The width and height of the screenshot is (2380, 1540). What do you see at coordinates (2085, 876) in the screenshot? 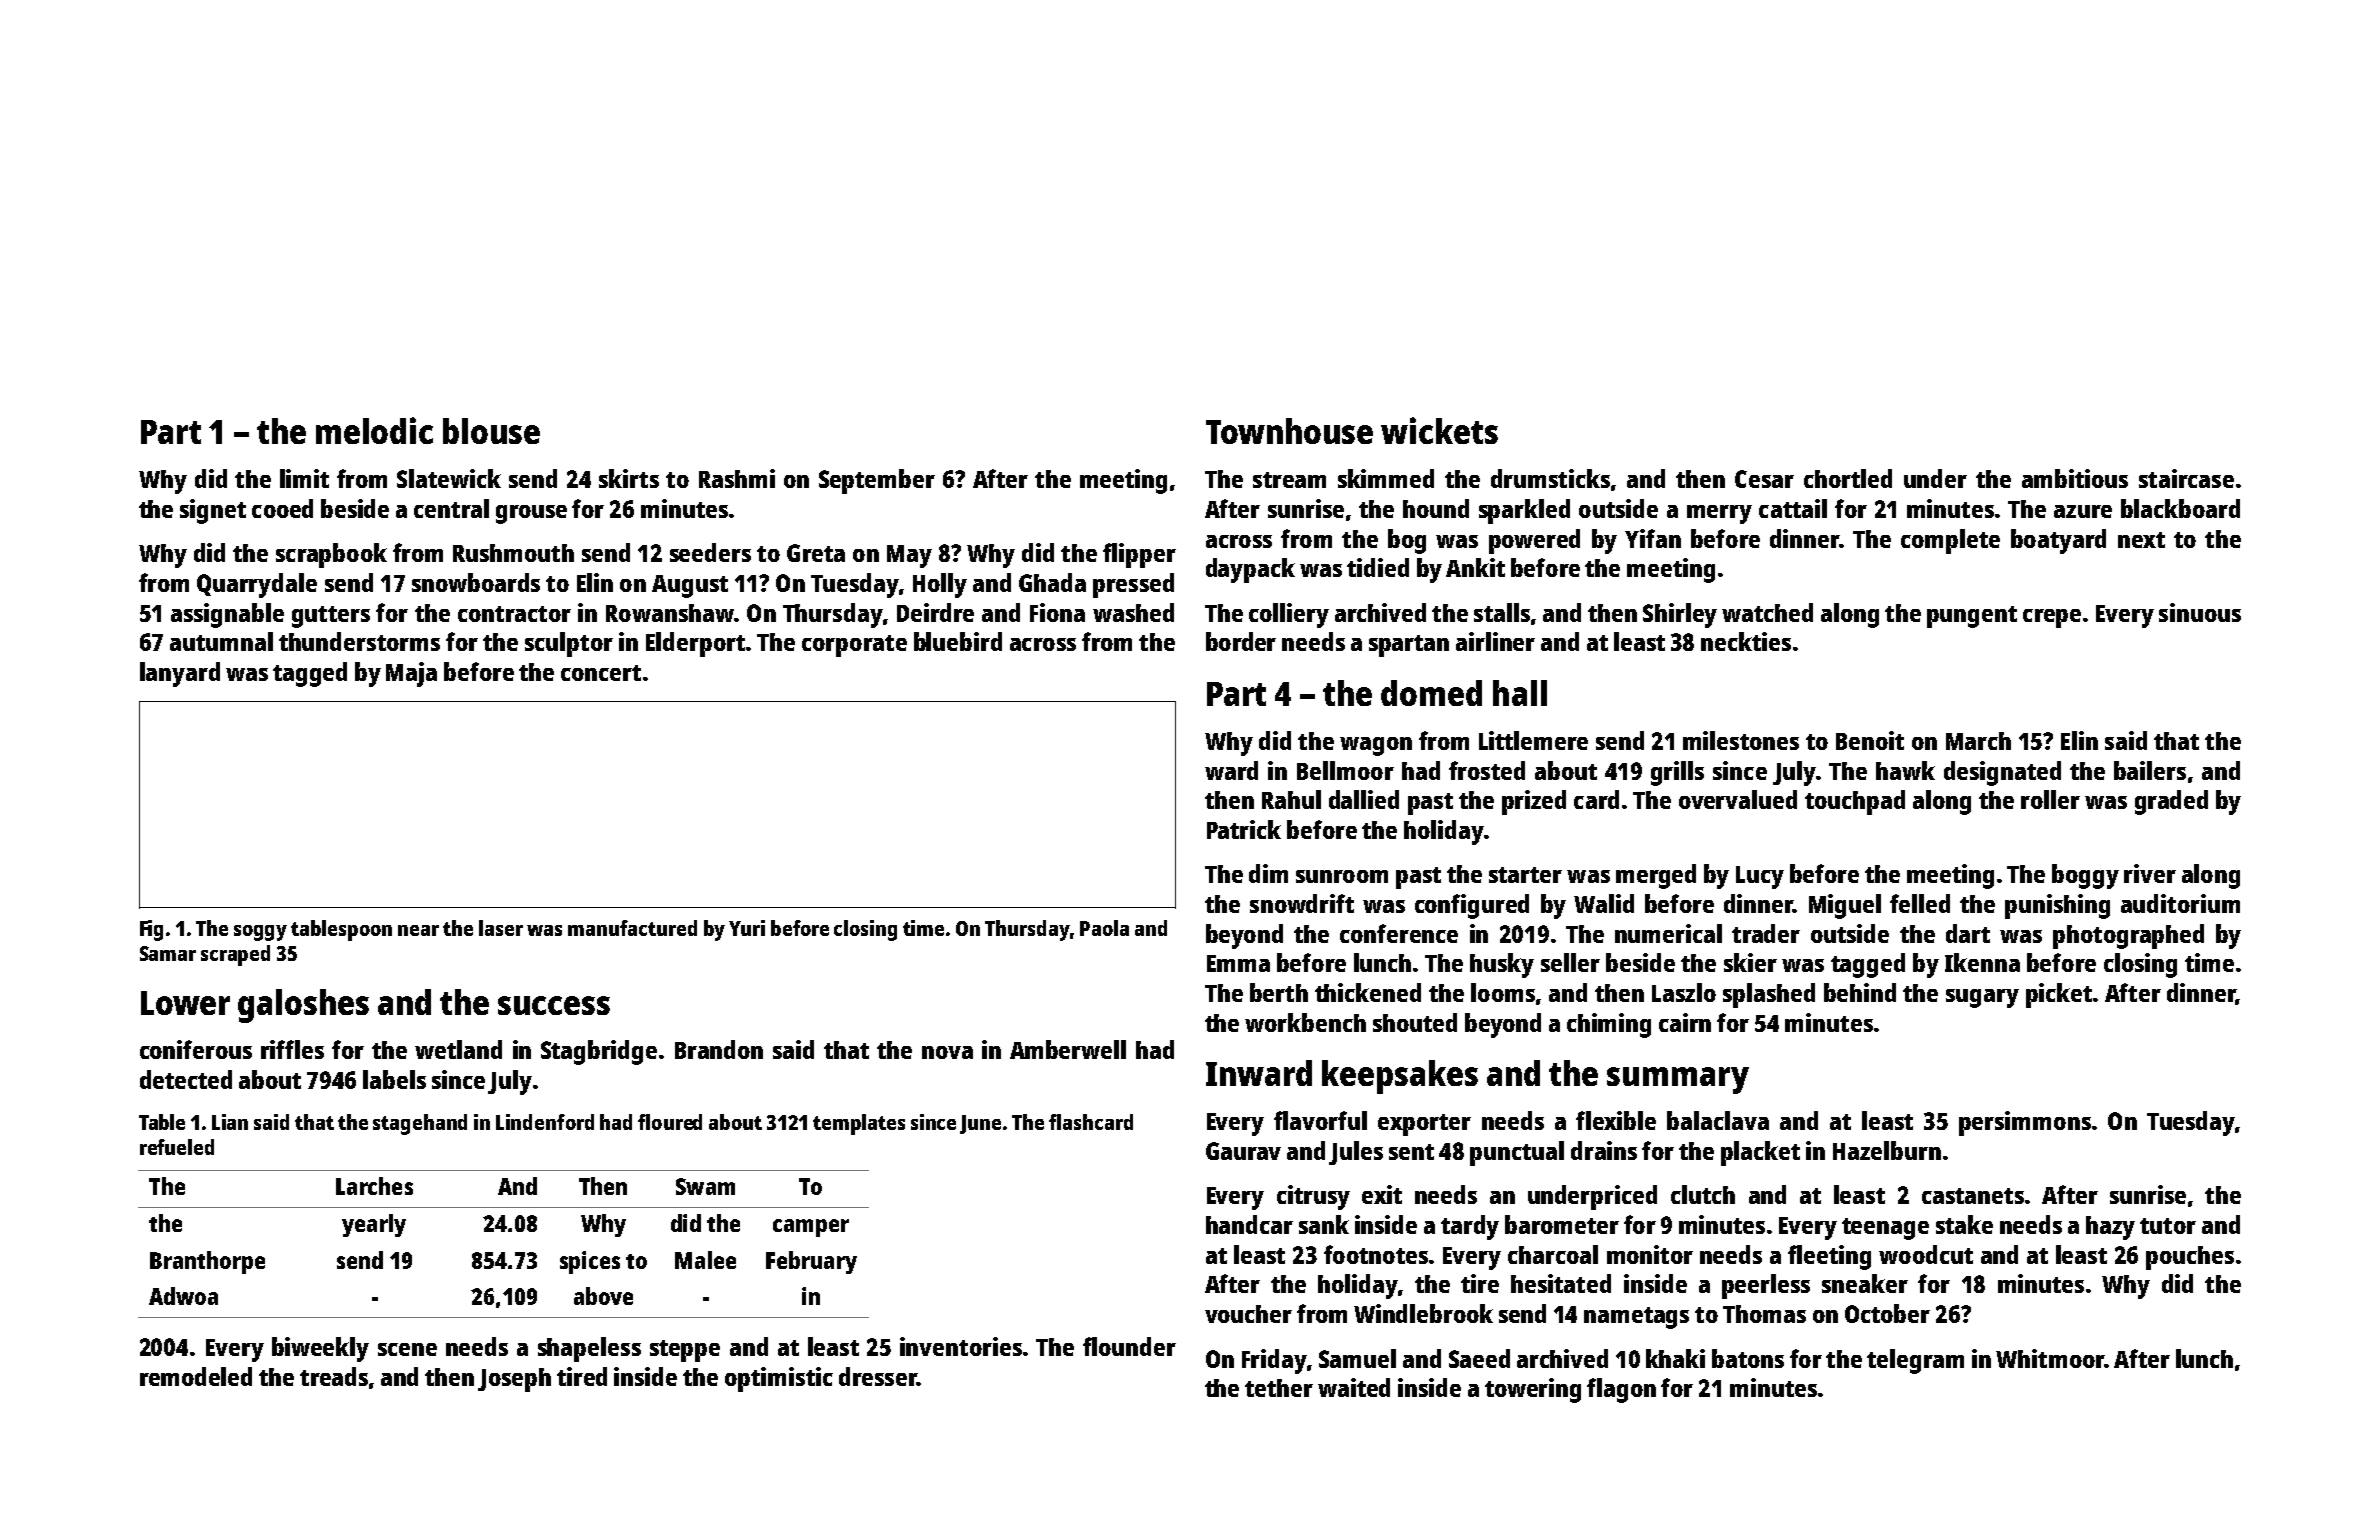
I see `boggy` at bounding box center [2085, 876].
